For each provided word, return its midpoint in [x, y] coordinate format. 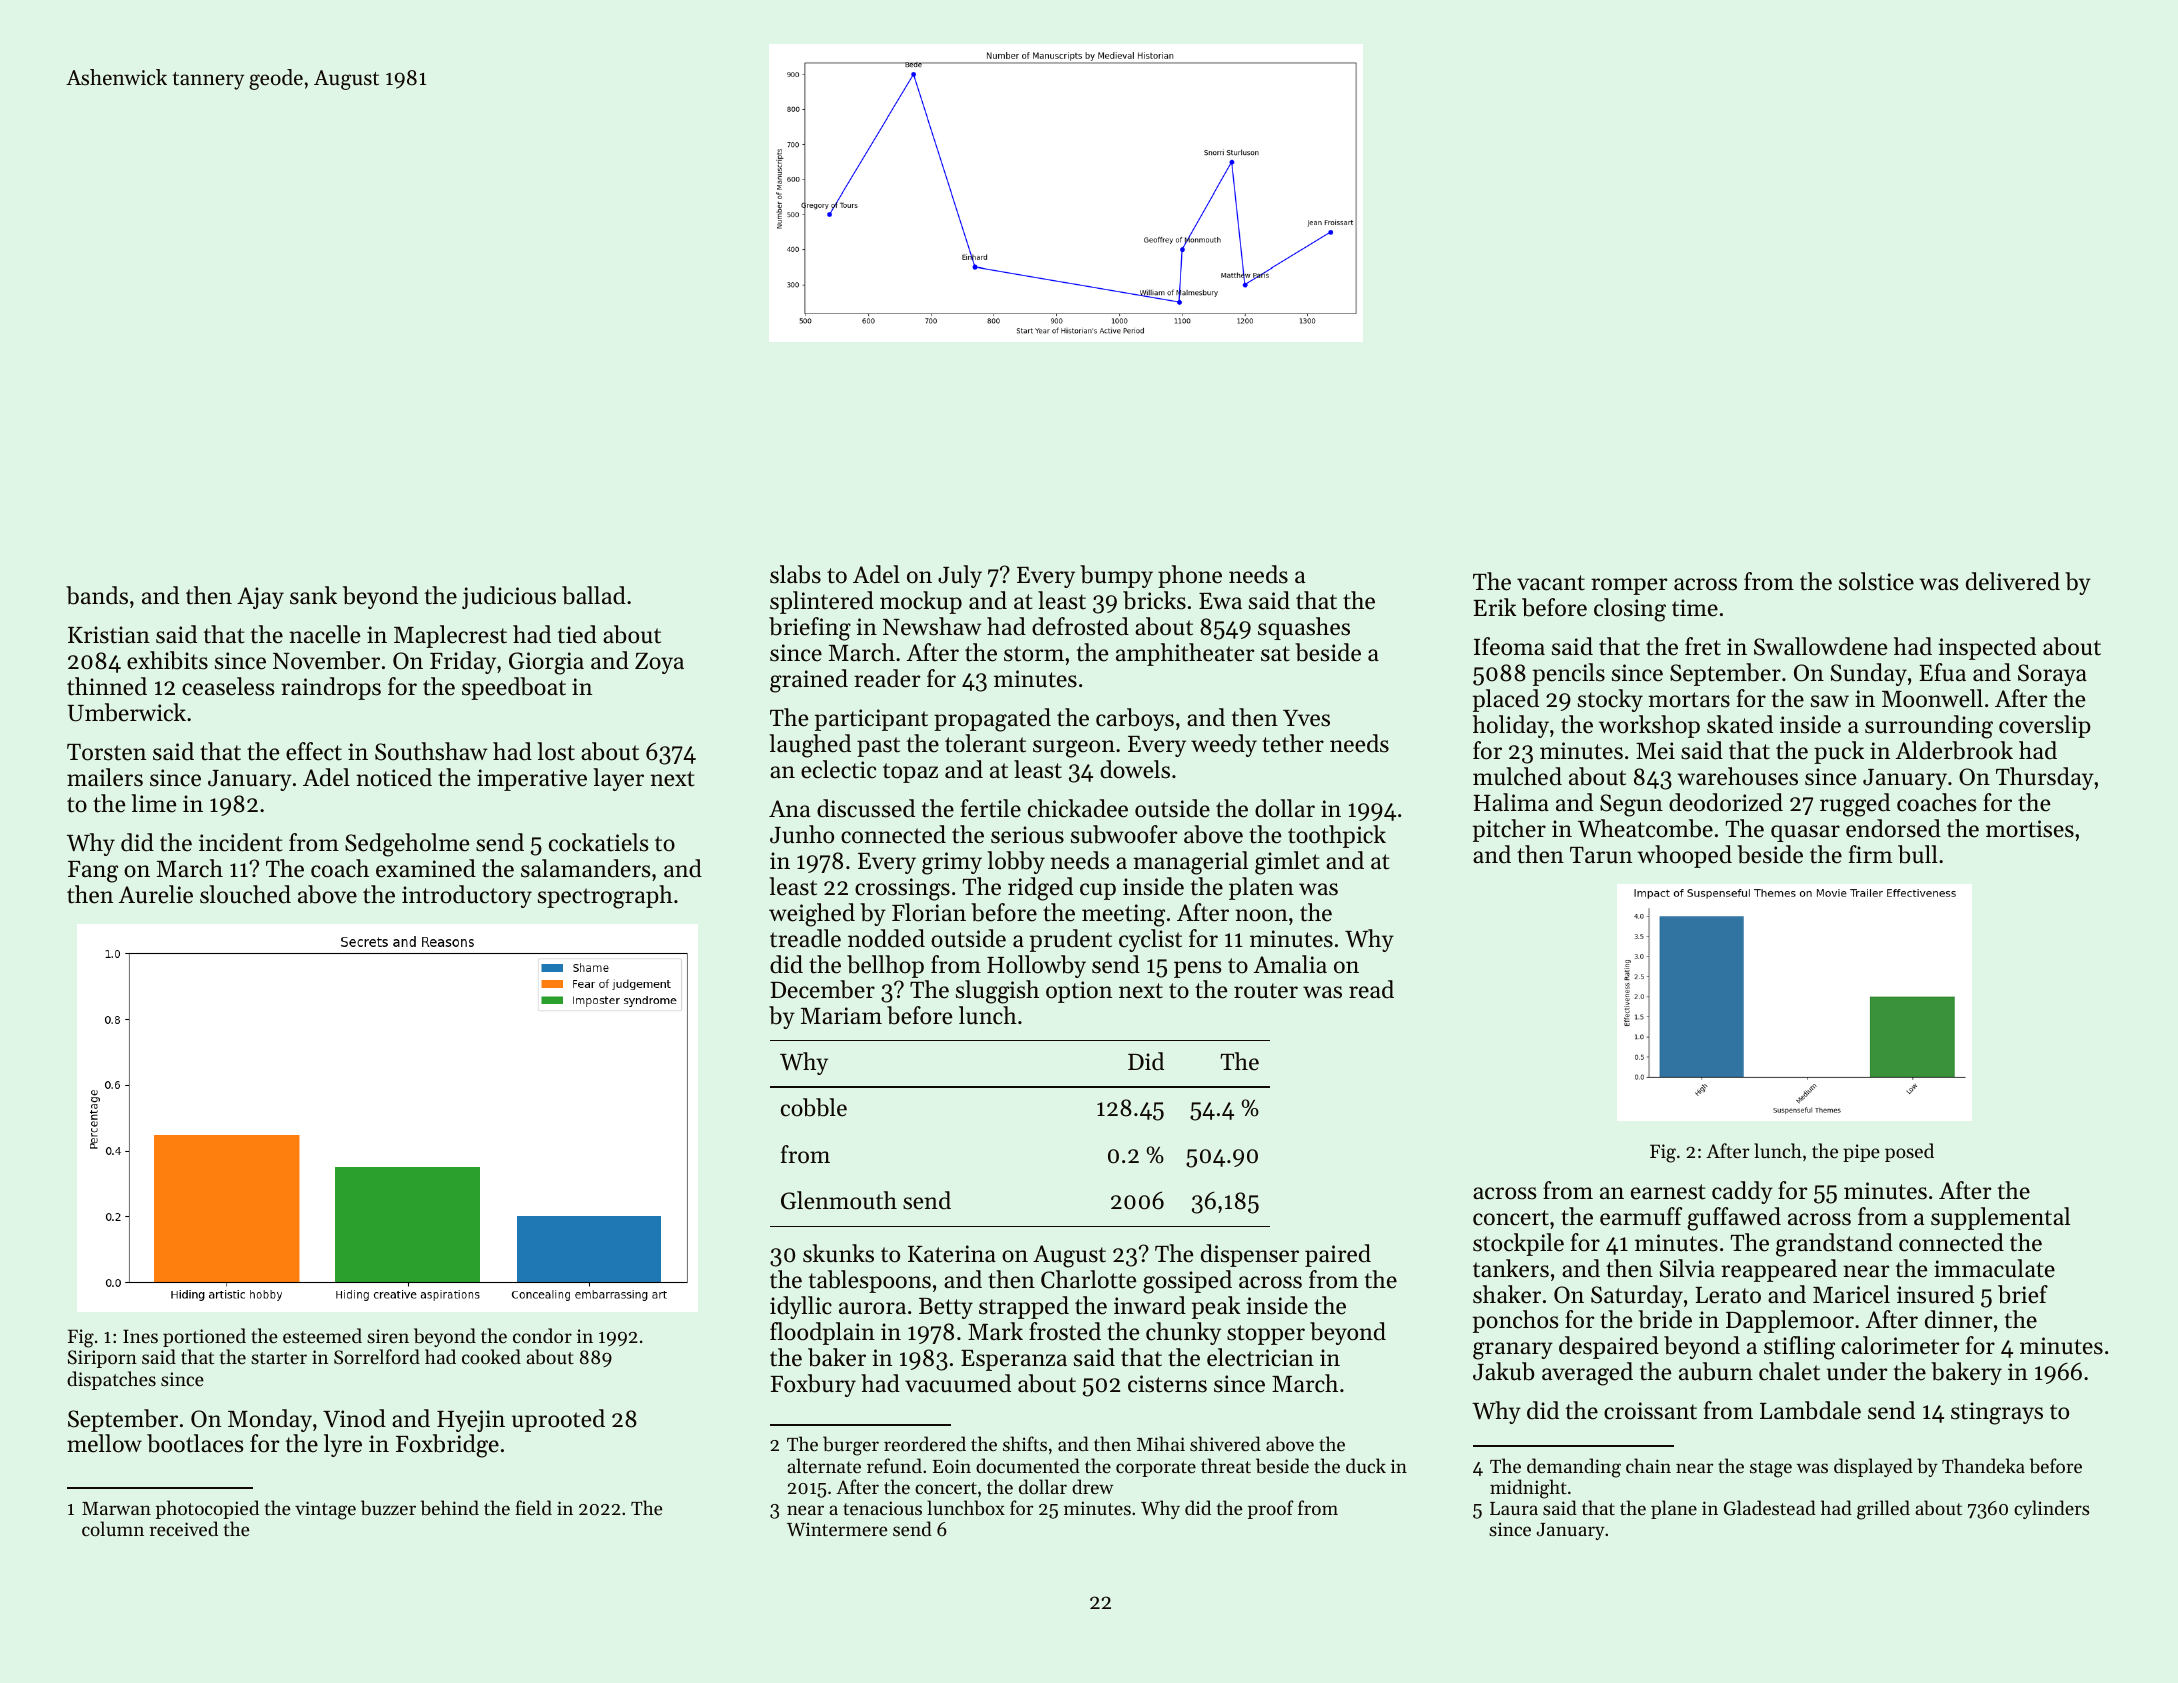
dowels [1135, 769]
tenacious [882, 1508]
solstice [1876, 581]
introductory [467, 896]
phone [1190, 576]
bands [97, 595]
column [113, 1528]
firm [1870, 854]
